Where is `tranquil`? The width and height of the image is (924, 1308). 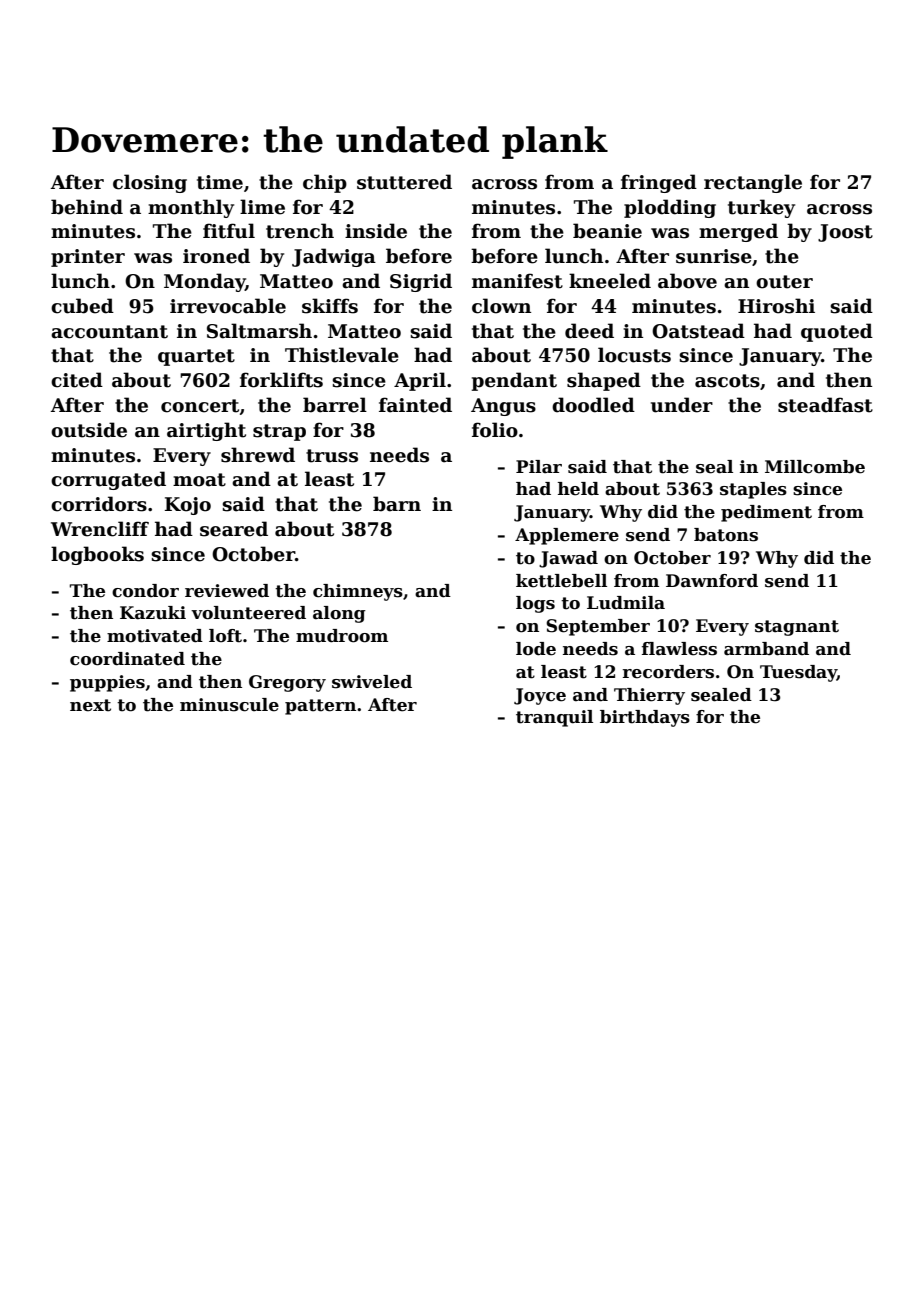 tranquil is located at coordinates (554, 718).
